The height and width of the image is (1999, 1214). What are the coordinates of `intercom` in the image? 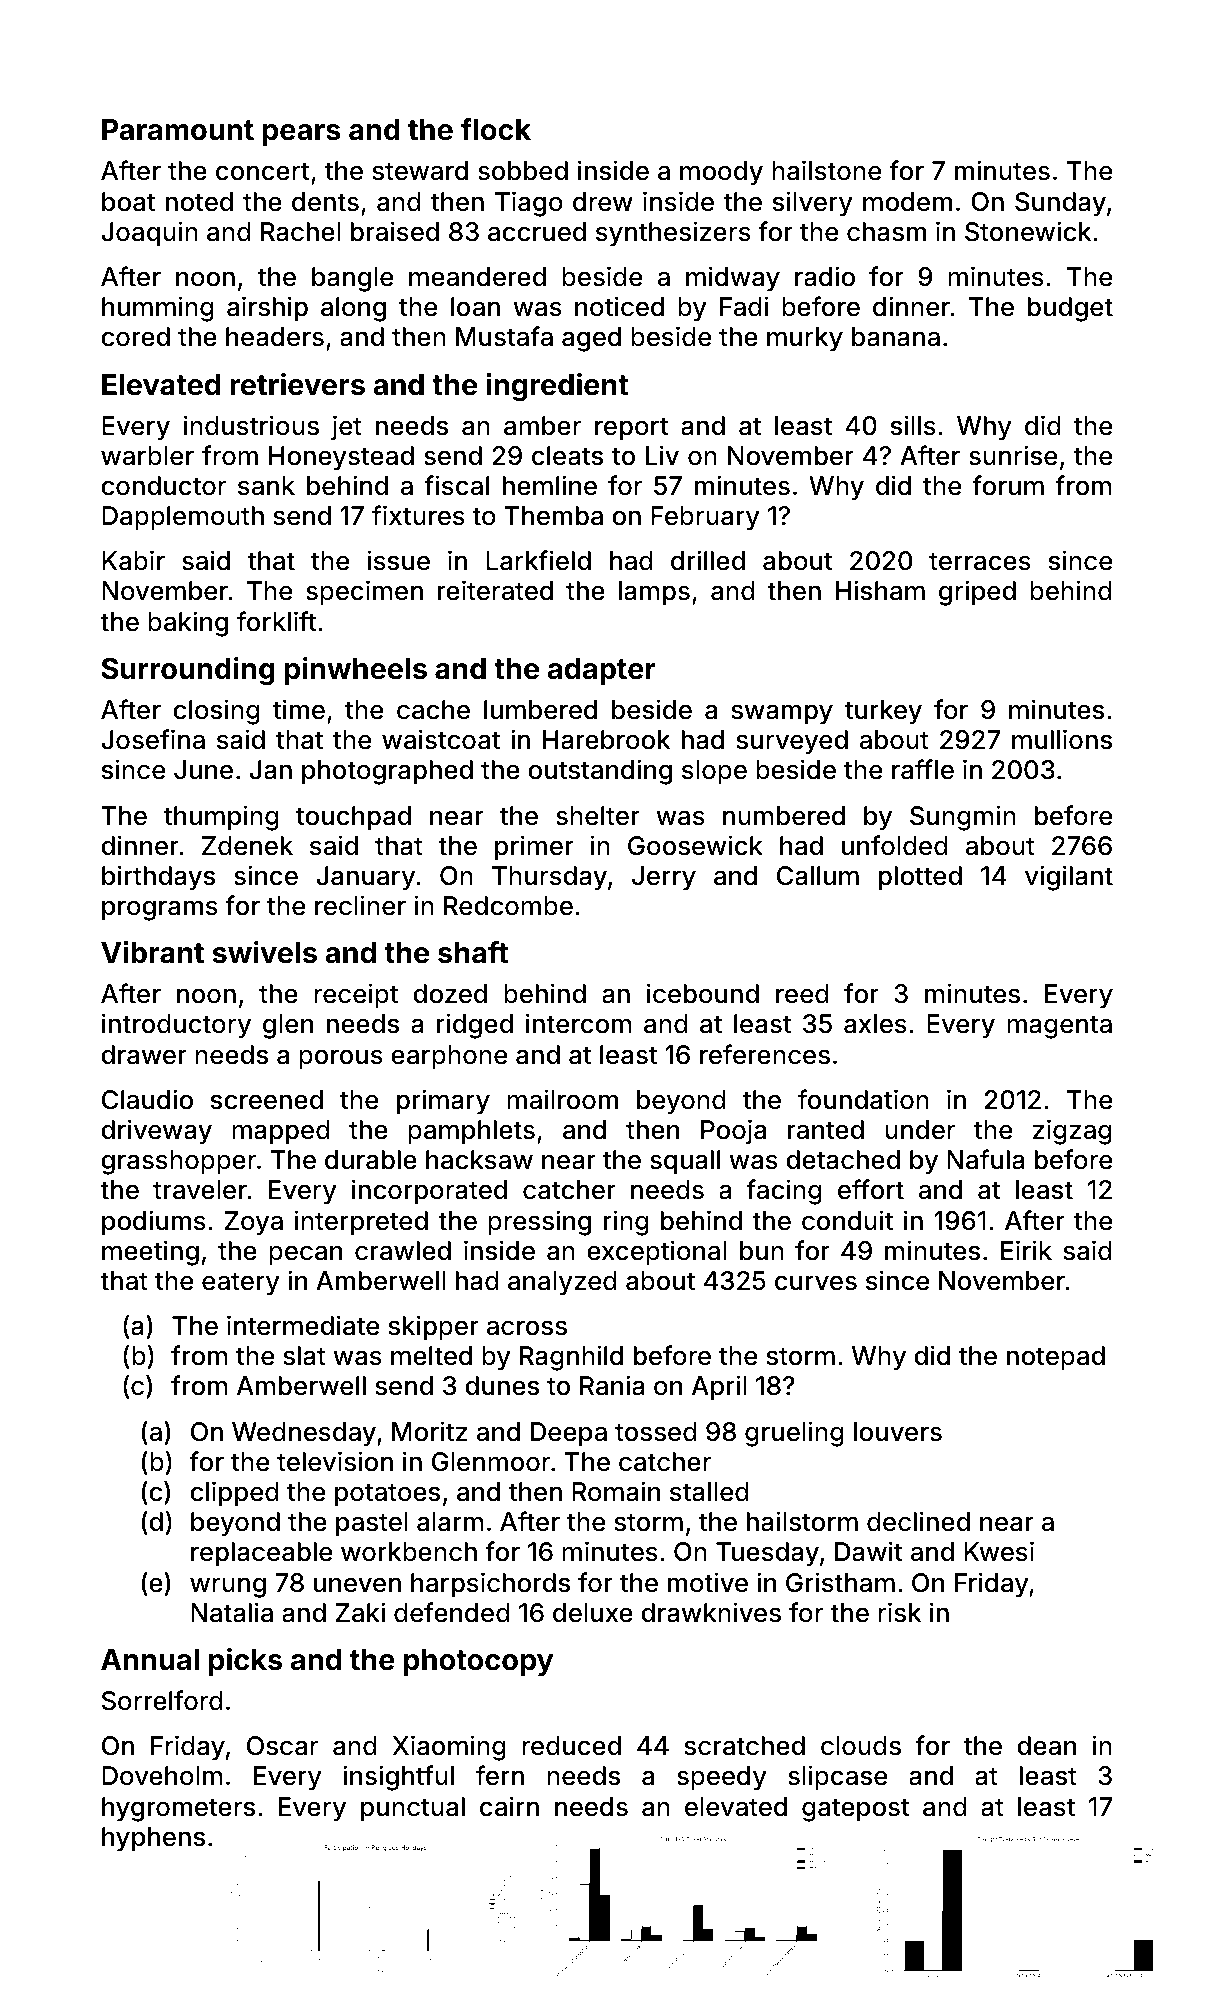 It's located at (579, 1023).
